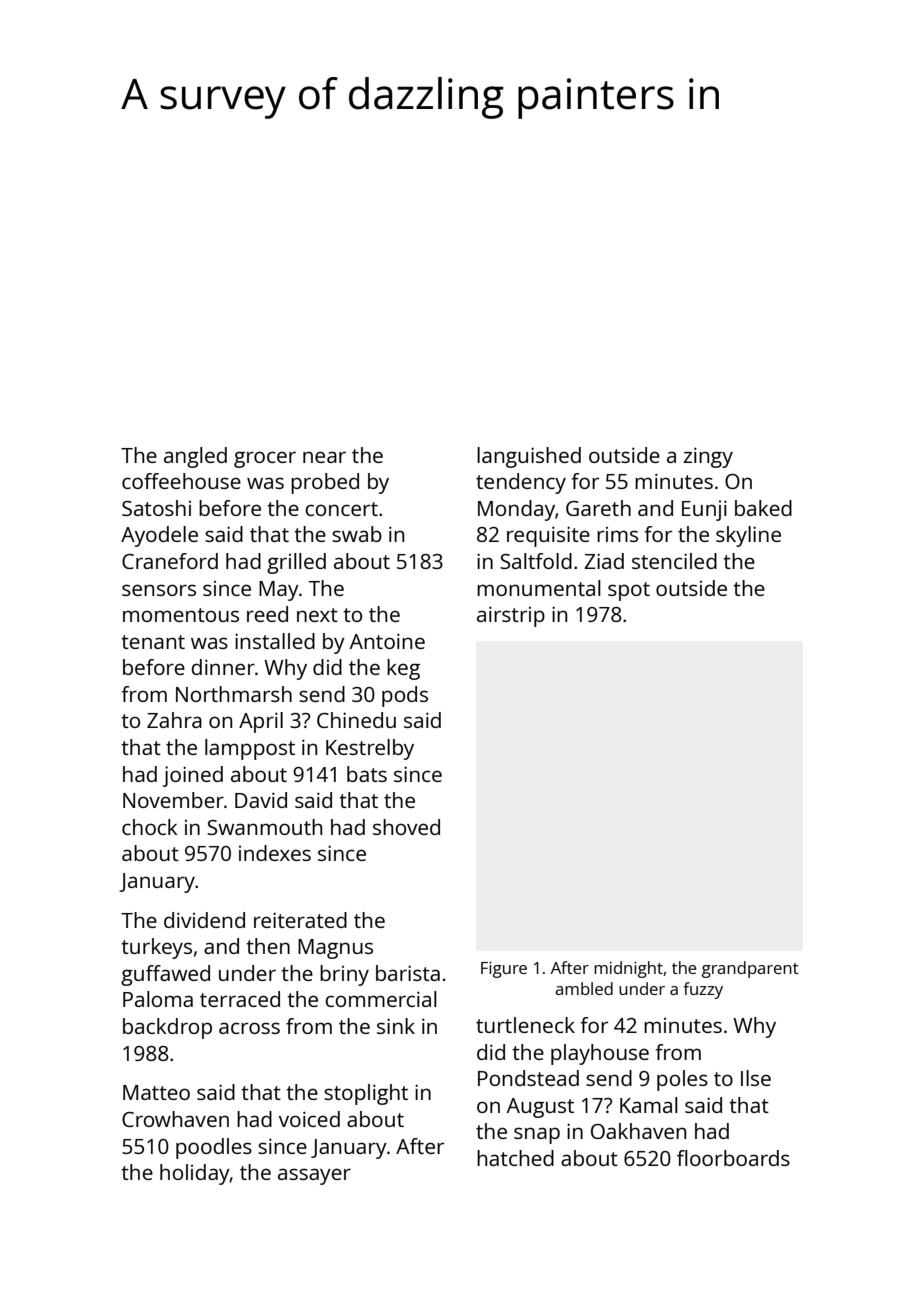 The width and height of the screenshot is (924, 1311). What do you see at coordinates (314, 1176) in the screenshot?
I see `assayer` at bounding box center [314, 1176].
